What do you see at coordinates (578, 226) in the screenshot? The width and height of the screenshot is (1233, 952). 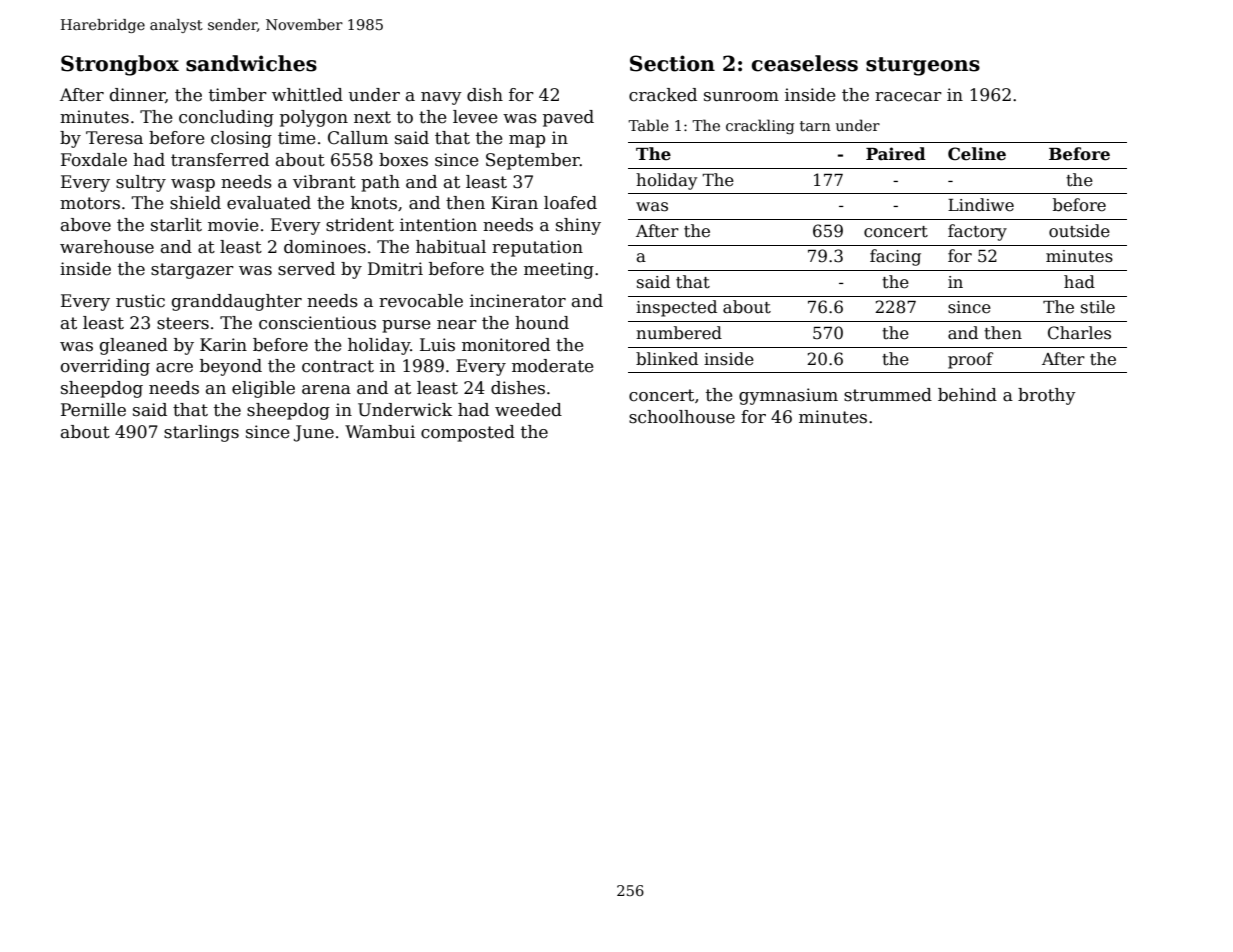 I see `shiny` at bounding box center [578, 226].
